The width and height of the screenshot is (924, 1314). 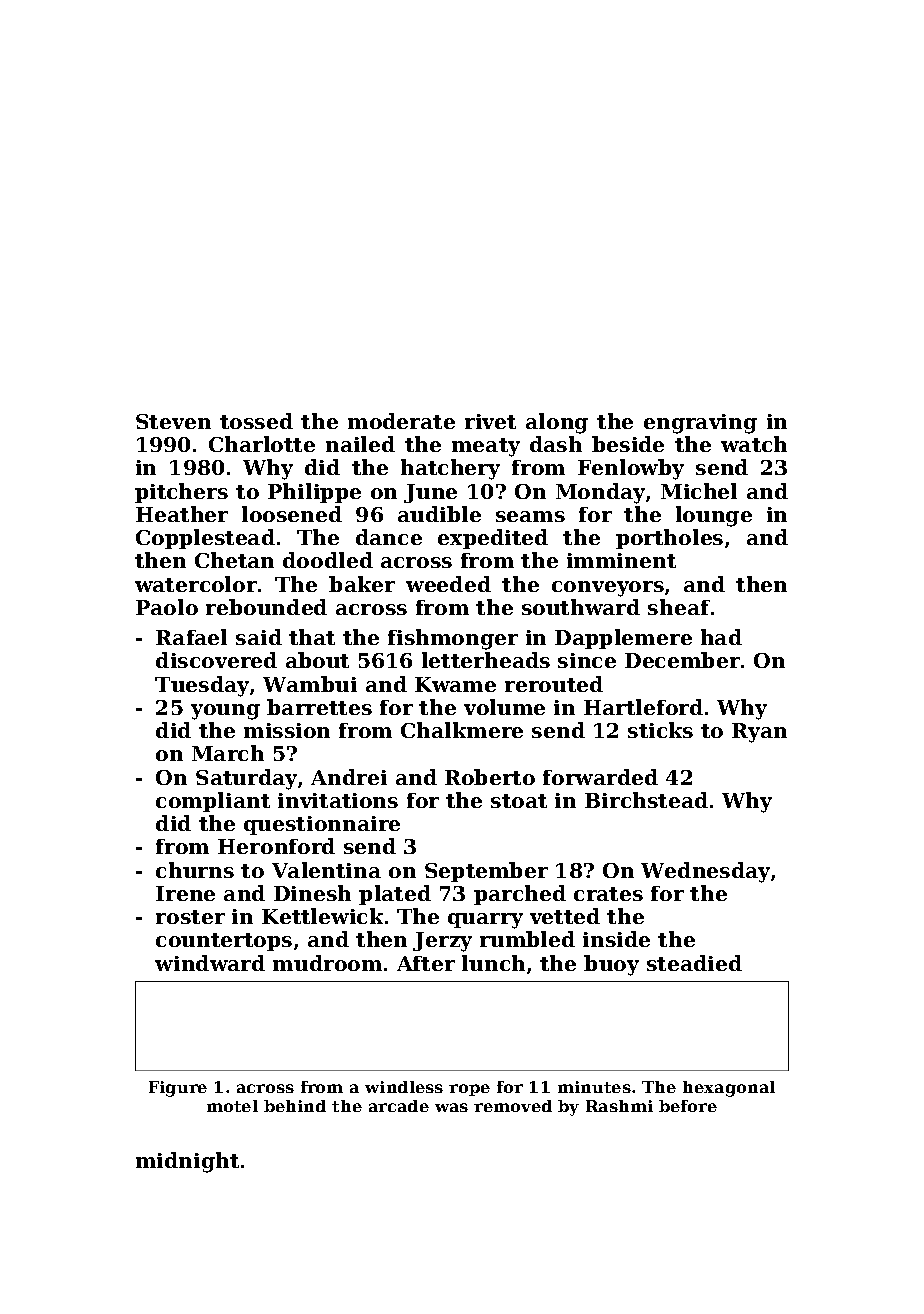 What do you see at coordinates (195, 870) in the screenshot?
I see `churns` at bounding box center [195, 870].
